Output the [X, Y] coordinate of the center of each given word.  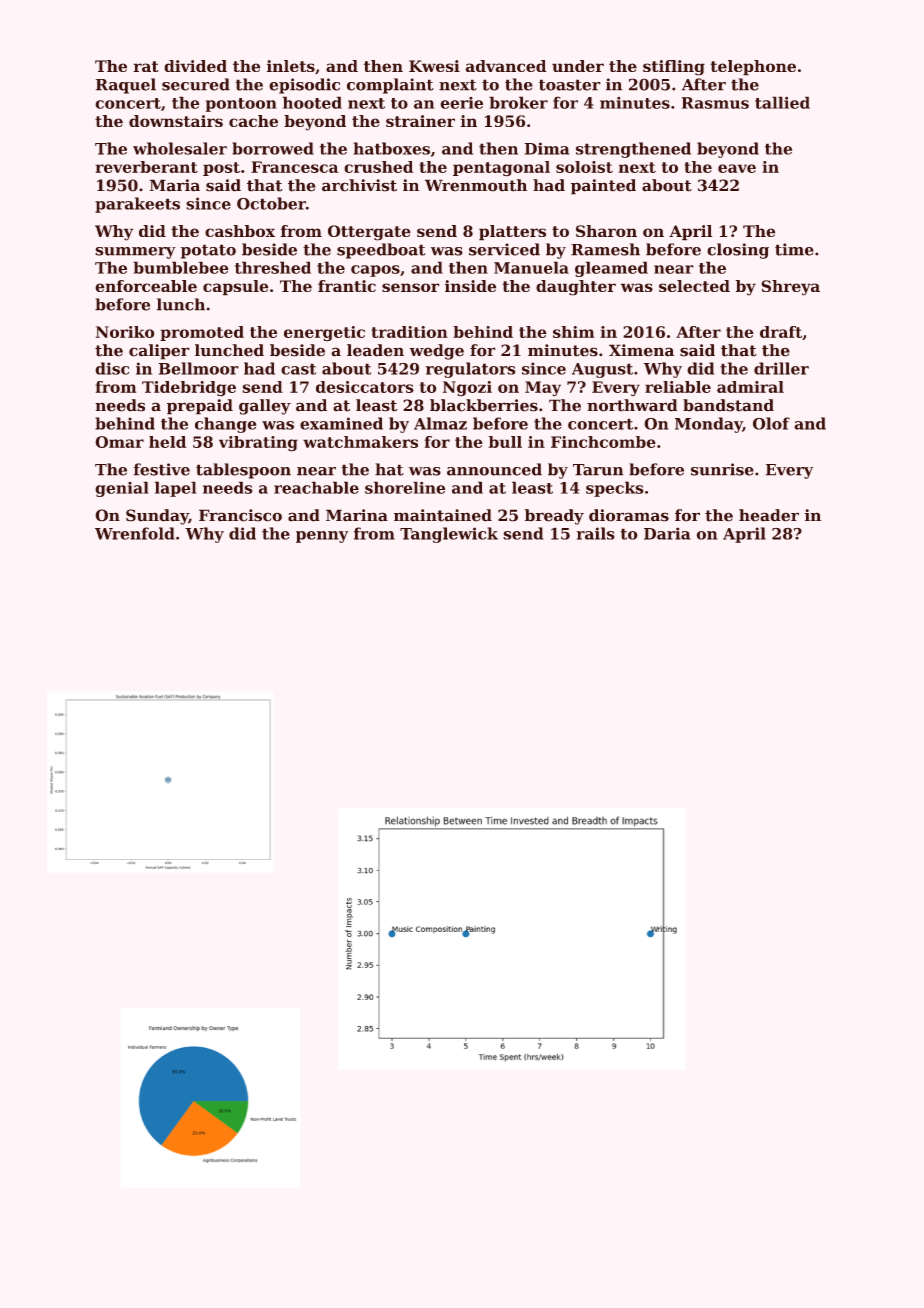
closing [738, 251]
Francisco [240, 515]
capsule [235, 288]
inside [470, 286]
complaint [390, 86]
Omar [119, 442]
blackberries [484, 405]
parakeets [137, 205]
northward [632, 405]
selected [694, 286]
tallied [782, 102]
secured [196, 84]
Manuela [531, 267]
